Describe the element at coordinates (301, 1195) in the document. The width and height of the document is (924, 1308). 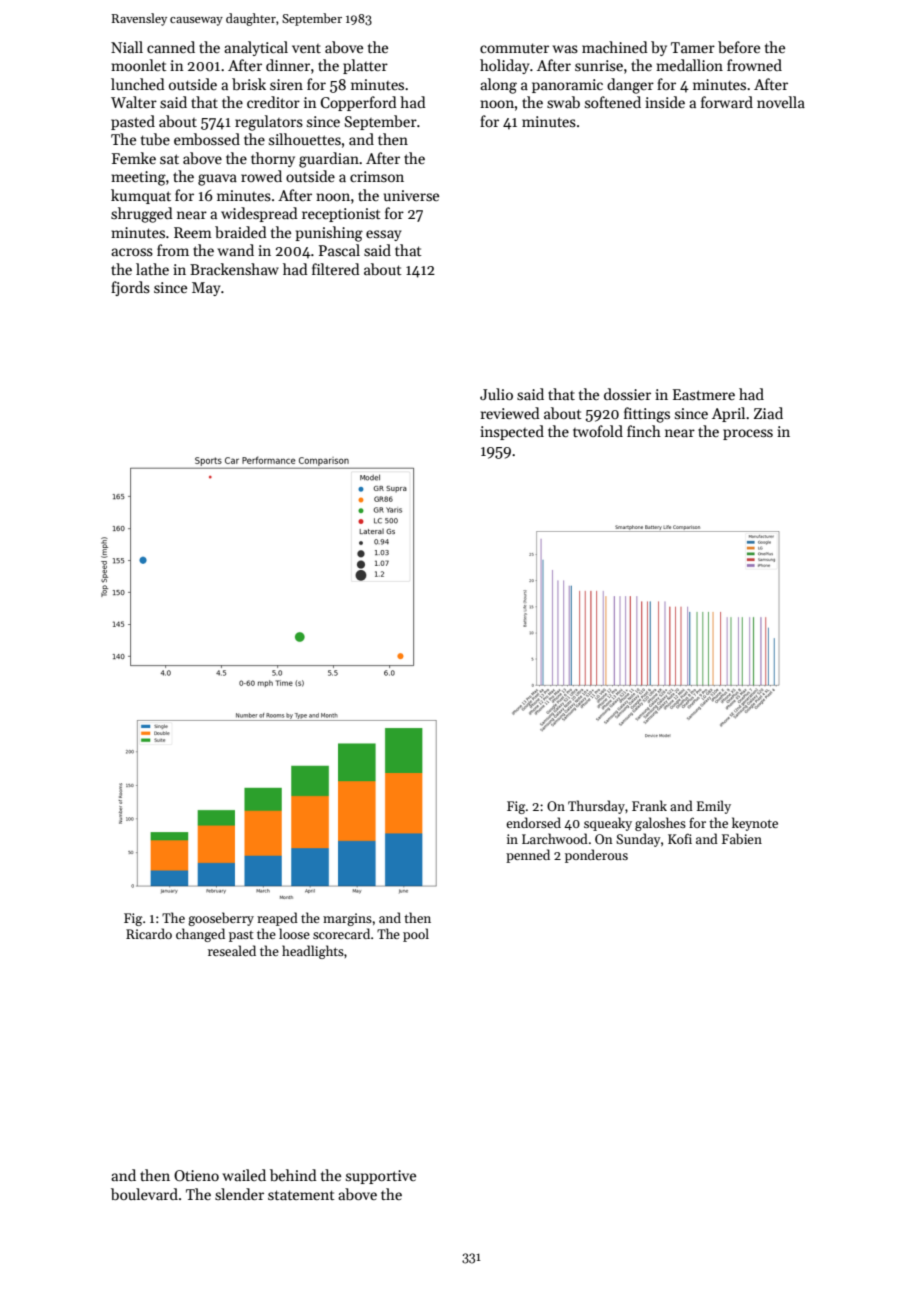
I see `statement` at that location.
